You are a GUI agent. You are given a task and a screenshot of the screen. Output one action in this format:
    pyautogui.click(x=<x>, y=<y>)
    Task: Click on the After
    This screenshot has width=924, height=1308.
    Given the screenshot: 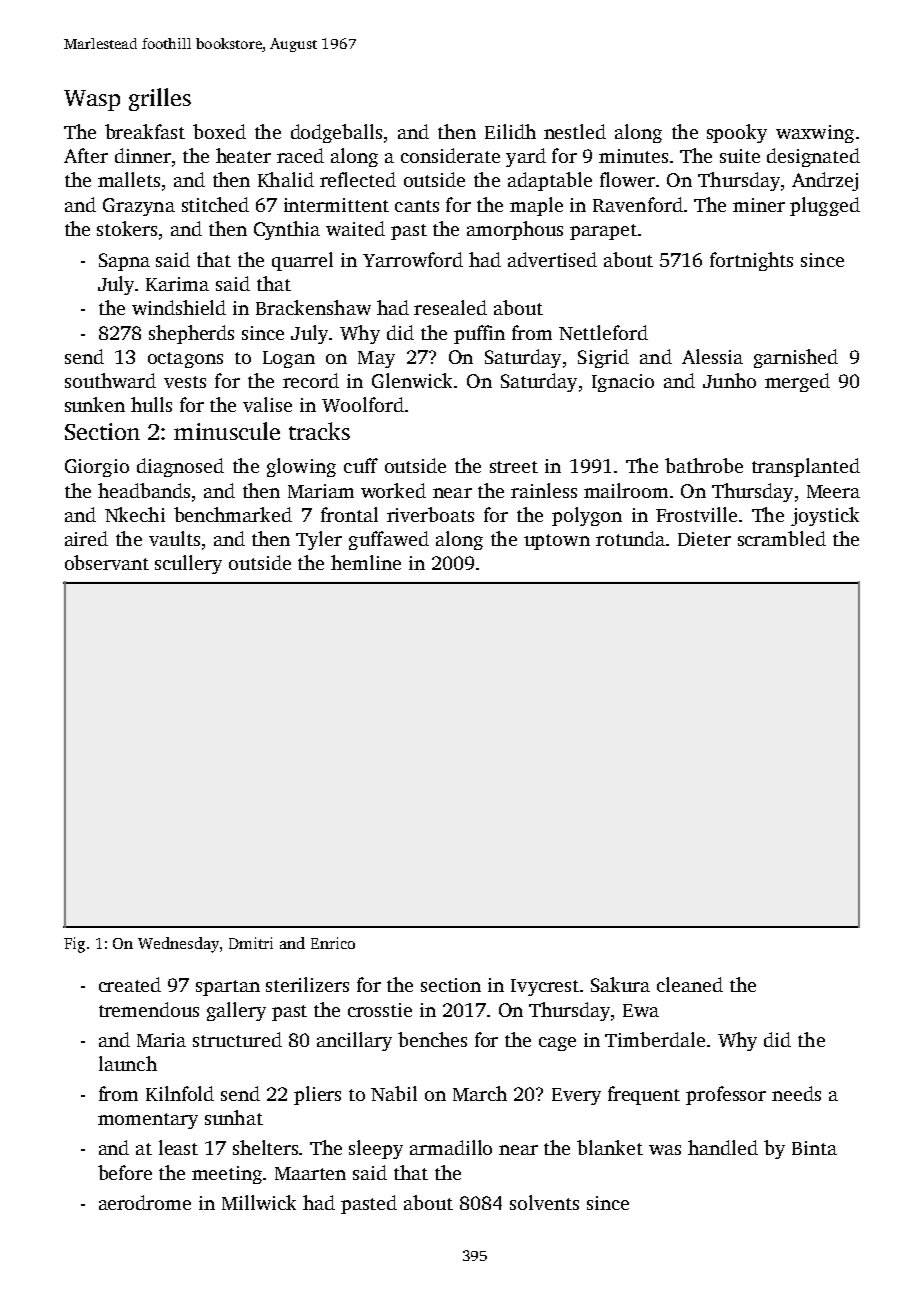 What is the action you would take?
    pyautogui.click(x=86, y=155)
